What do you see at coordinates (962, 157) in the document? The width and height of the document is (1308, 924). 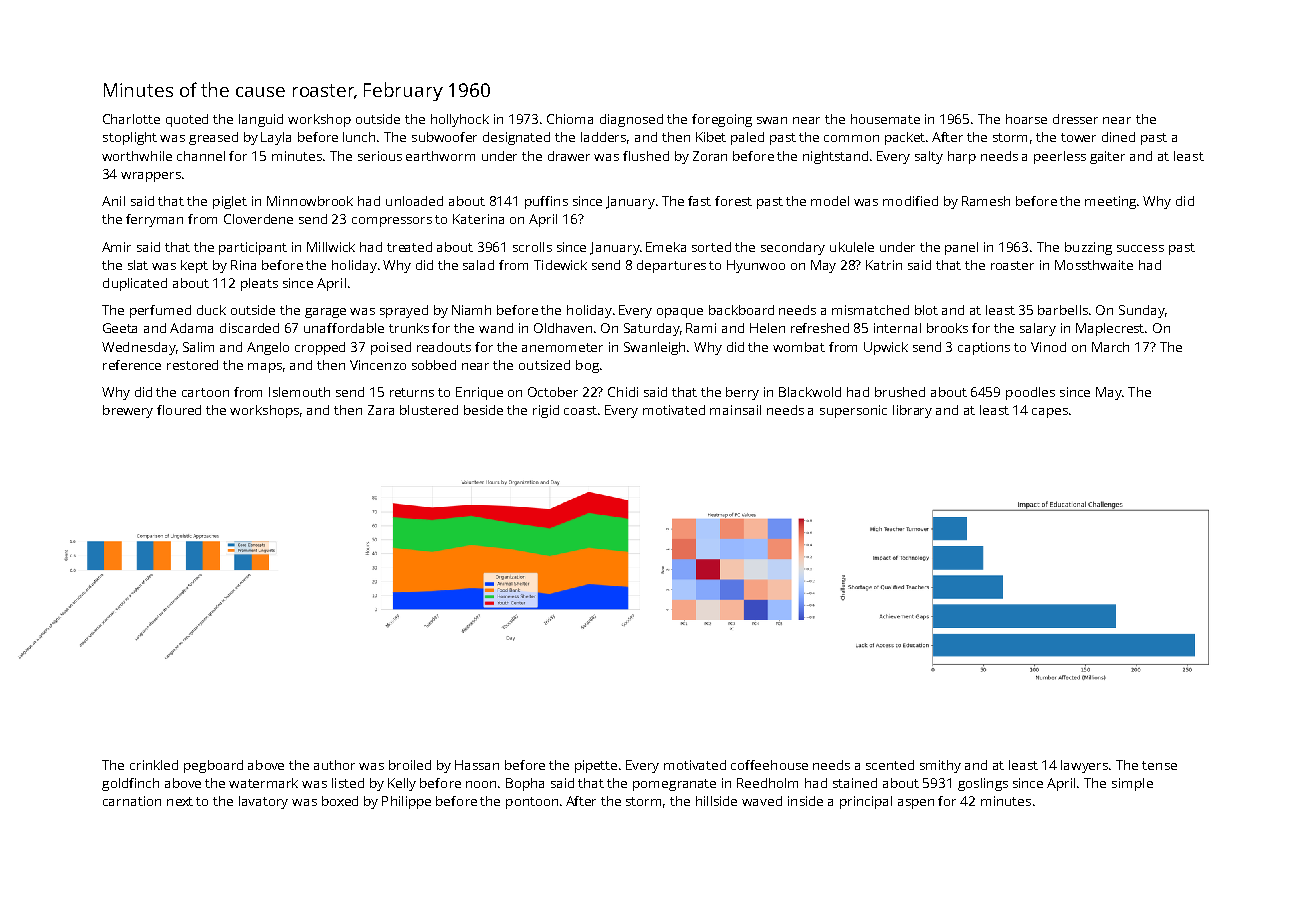 I see `harp` at bounding box center [962, 157].
